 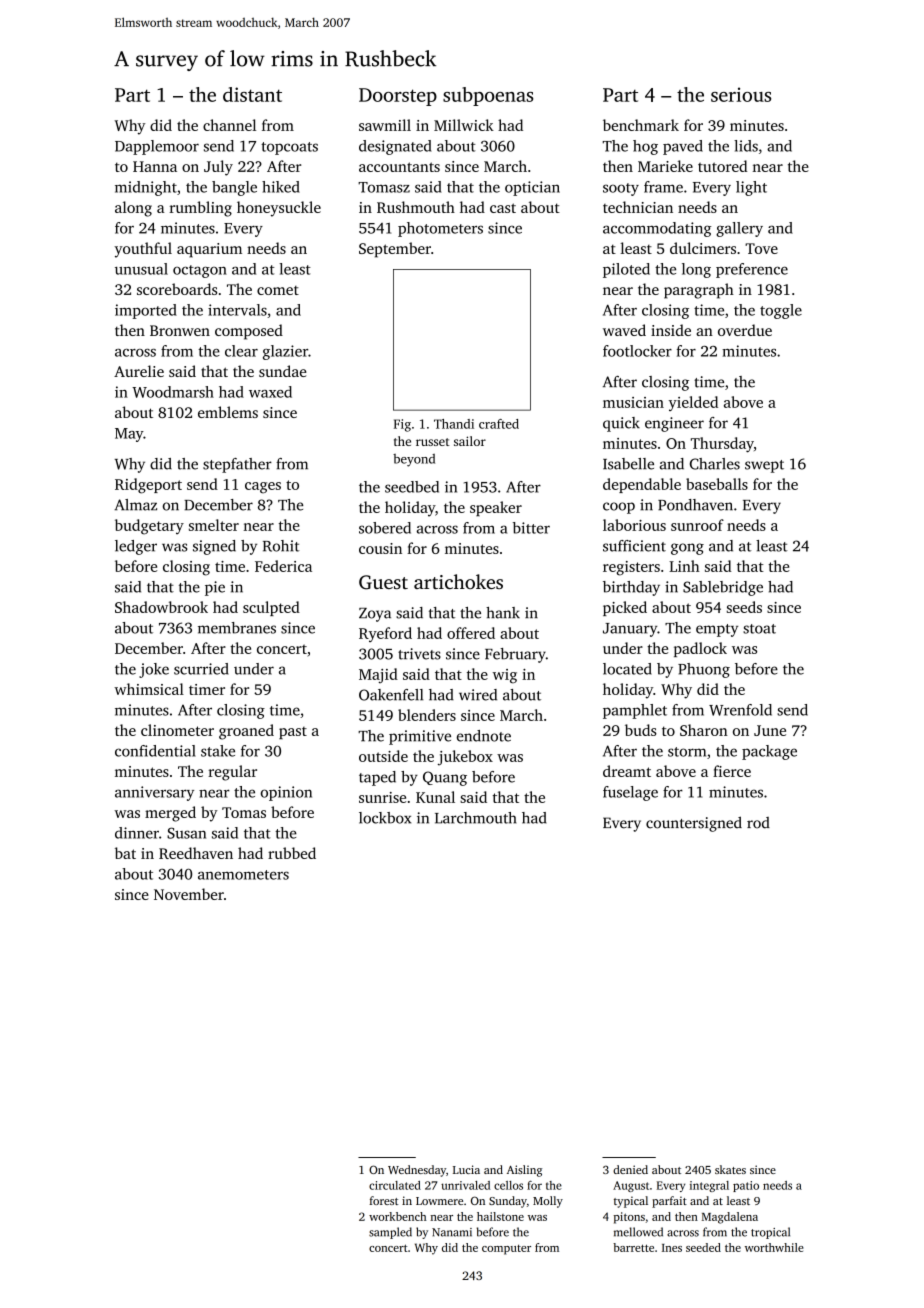 What do you see at coordinates (466, 1169) in the document?
I see `Lucia` at bounding box center [466, 1169].
